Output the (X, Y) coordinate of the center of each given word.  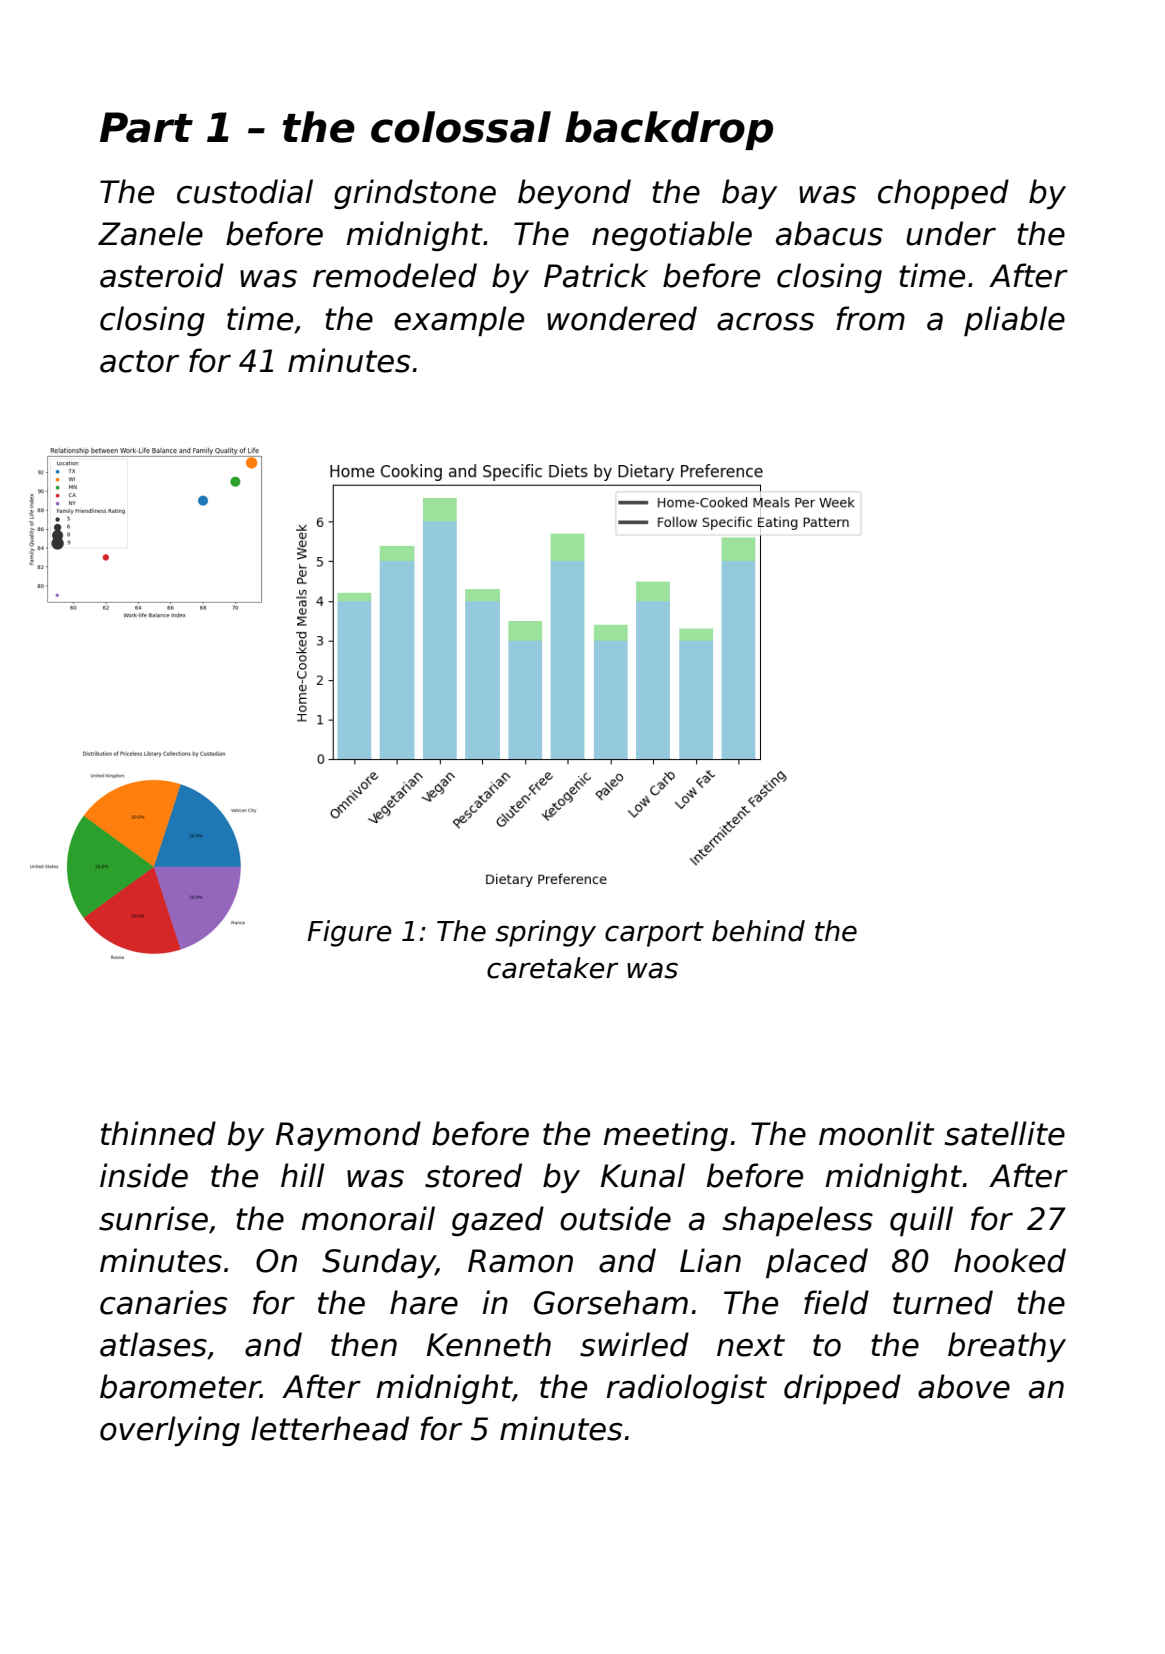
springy (545, 933)
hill (303, 1175)
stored (473, 1175)
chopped (943, 194)
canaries (164, 1302)
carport (654, 934)
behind (758, 931)
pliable (1014, 321)
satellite (1005, 1133)
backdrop (669, 130)
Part (146, 127)
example (459, 321)
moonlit (876, 1133)
